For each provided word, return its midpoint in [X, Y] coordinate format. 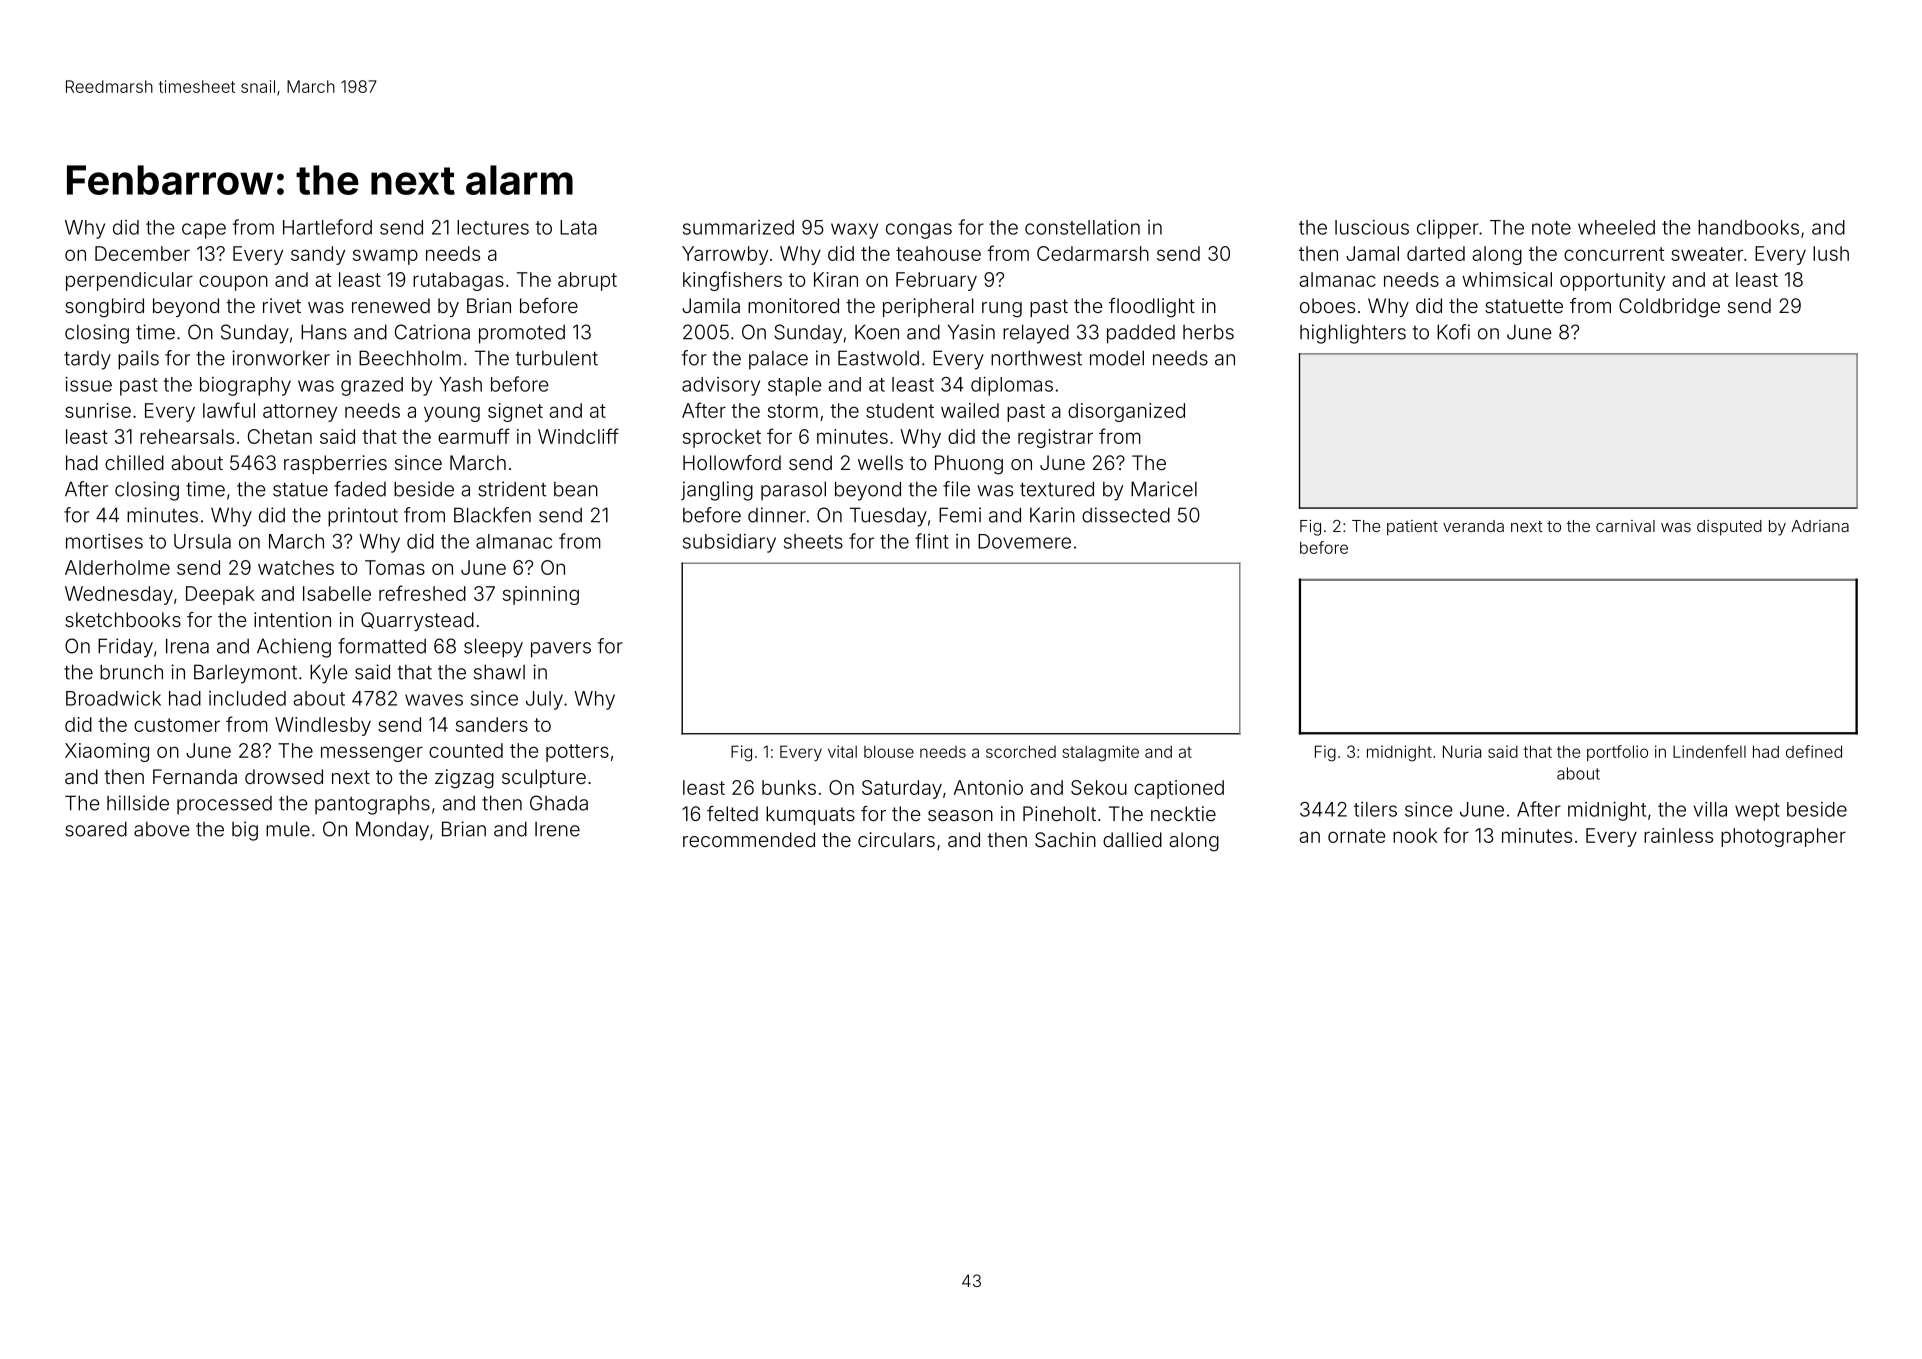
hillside [138, 803]
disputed [1729, 528]
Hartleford [327, 227]
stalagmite [1101, 753]
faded [360, 489]
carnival [1625, 526]
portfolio [1617, 753]
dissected [1126, 515]
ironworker [281, 358]
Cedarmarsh [1093, 253]
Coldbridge [1669, 308]
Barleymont [245, 674]
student [900, 410]
